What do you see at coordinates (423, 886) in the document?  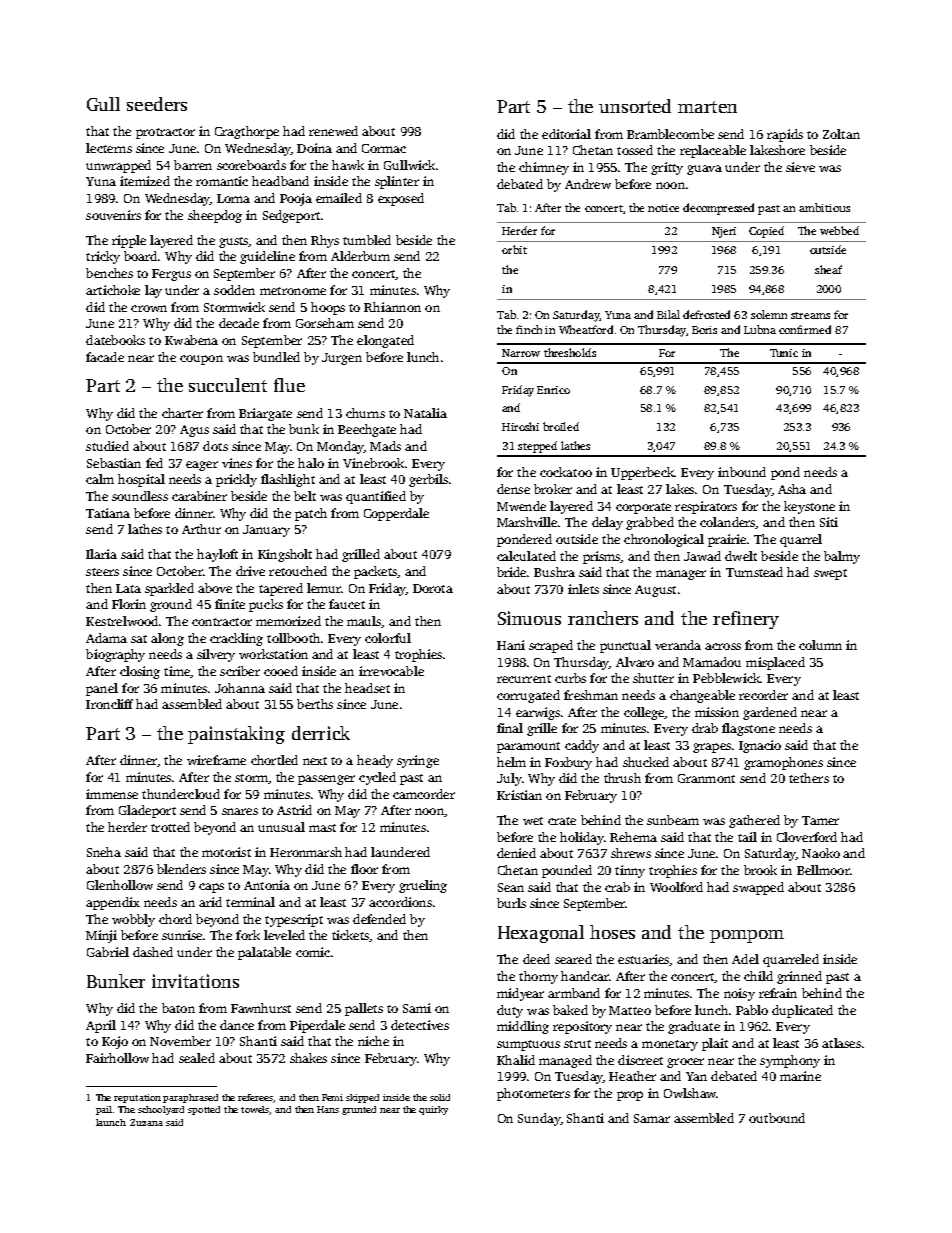 I see `grueling` at bounding box center [423, 886].
